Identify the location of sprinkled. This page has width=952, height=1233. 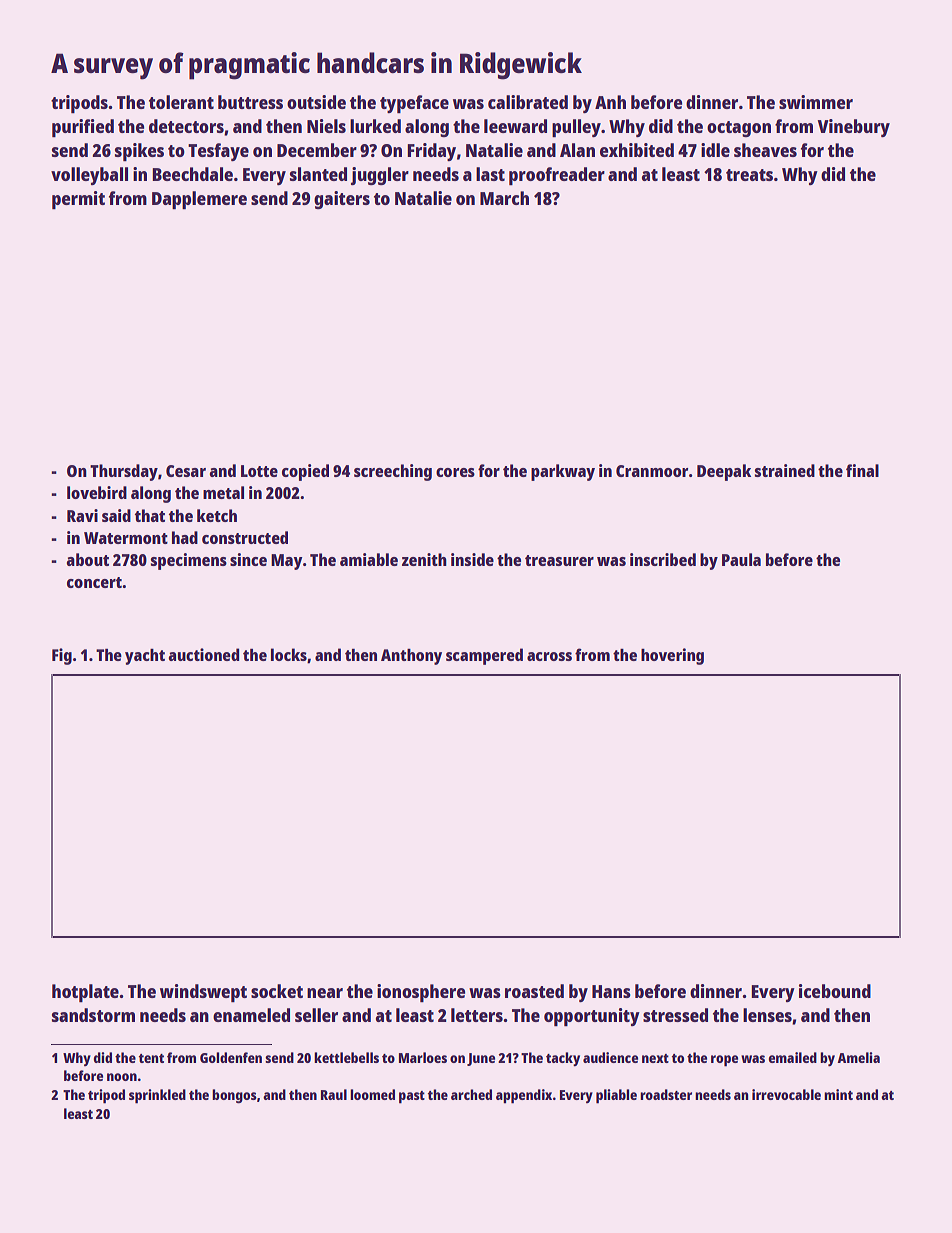
(157, 1096).
